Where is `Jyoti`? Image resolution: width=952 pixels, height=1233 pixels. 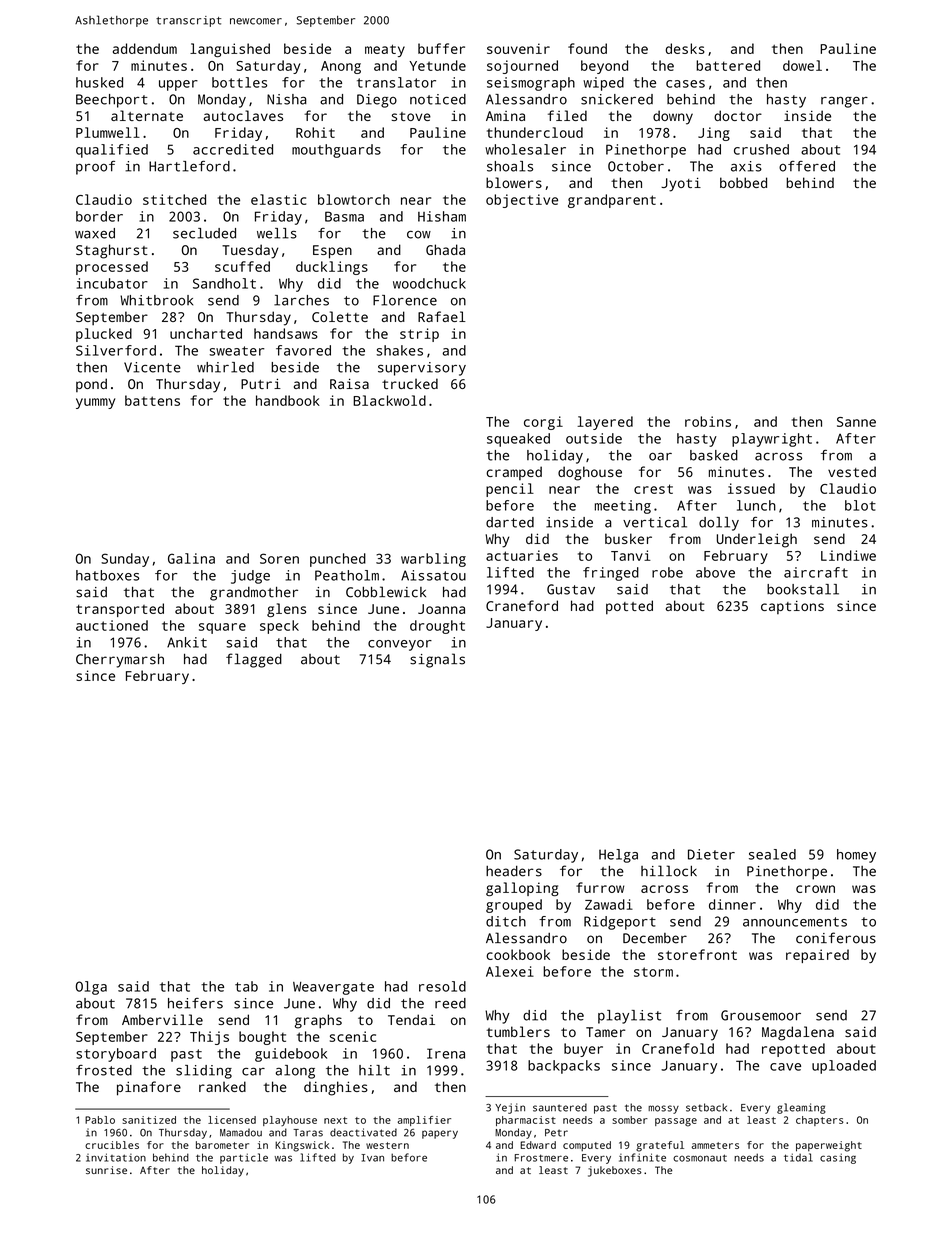 Jyoti is located at coordinates (681, 184).
